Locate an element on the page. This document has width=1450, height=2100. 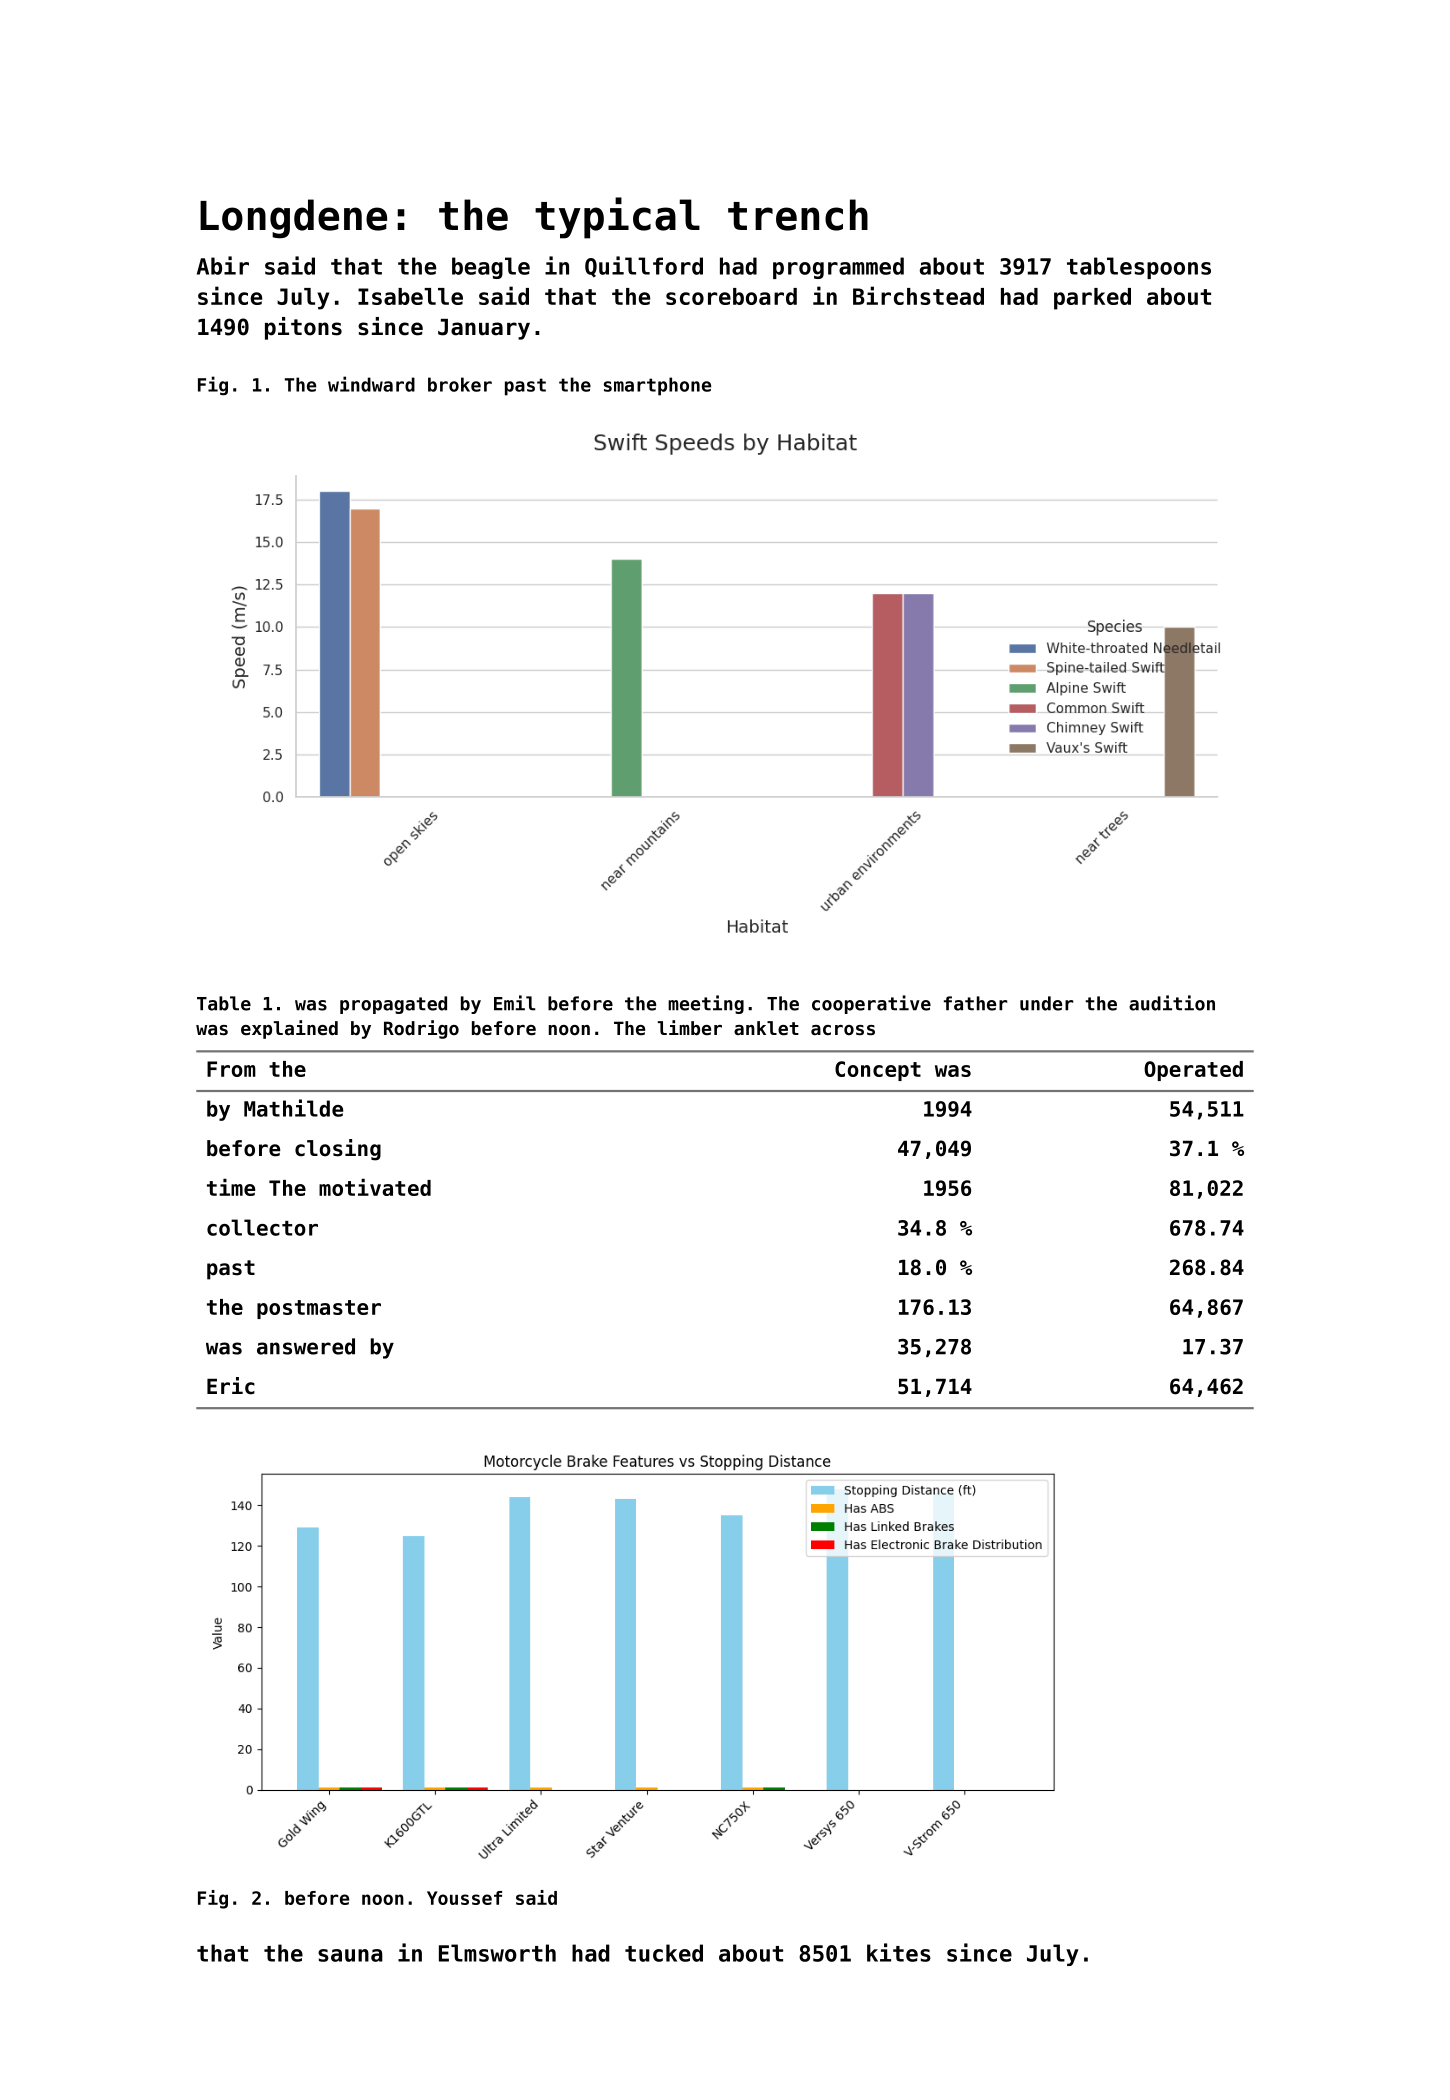
answered is located at coordinates (306, 1346).
